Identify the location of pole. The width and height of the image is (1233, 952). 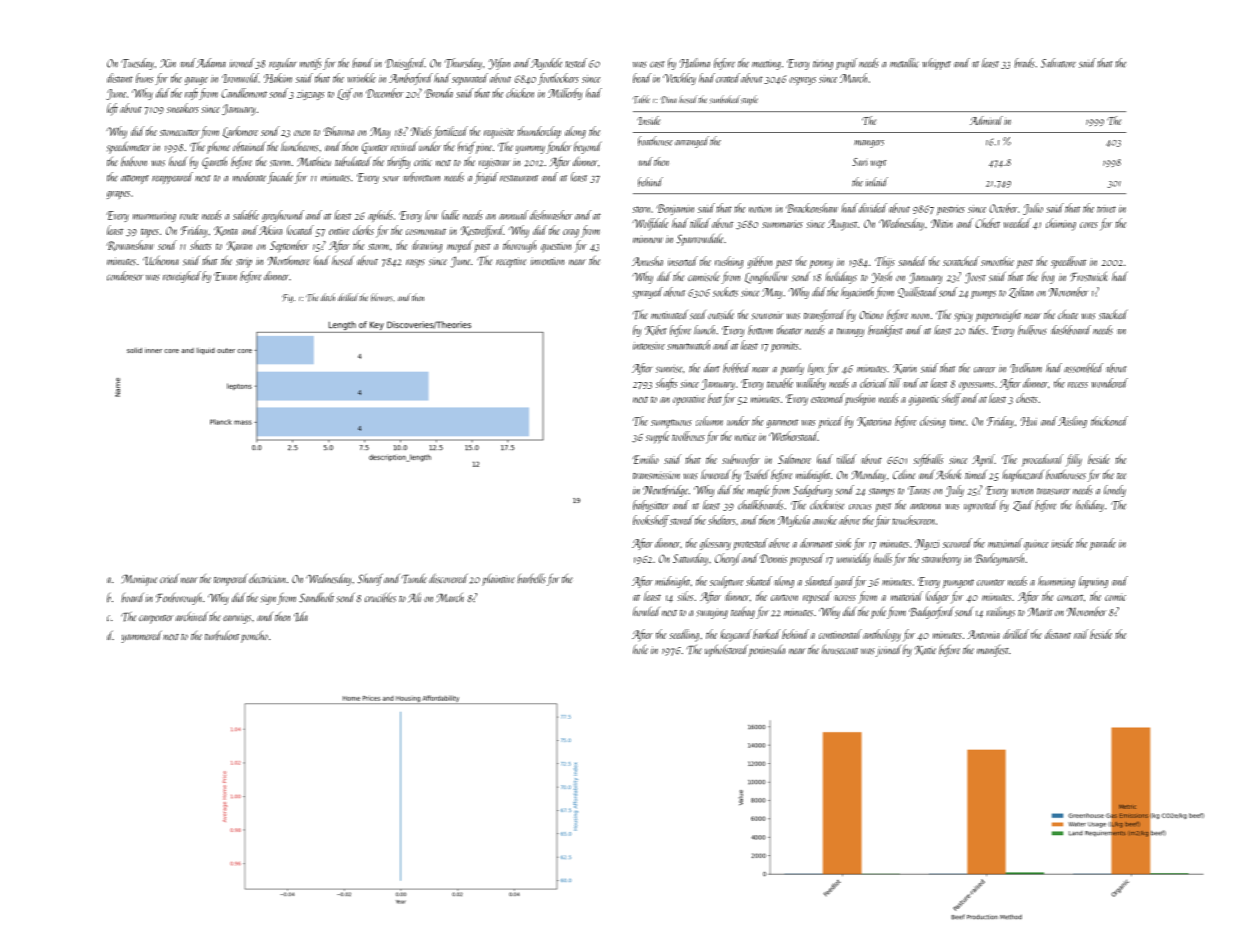
(878, 613).
